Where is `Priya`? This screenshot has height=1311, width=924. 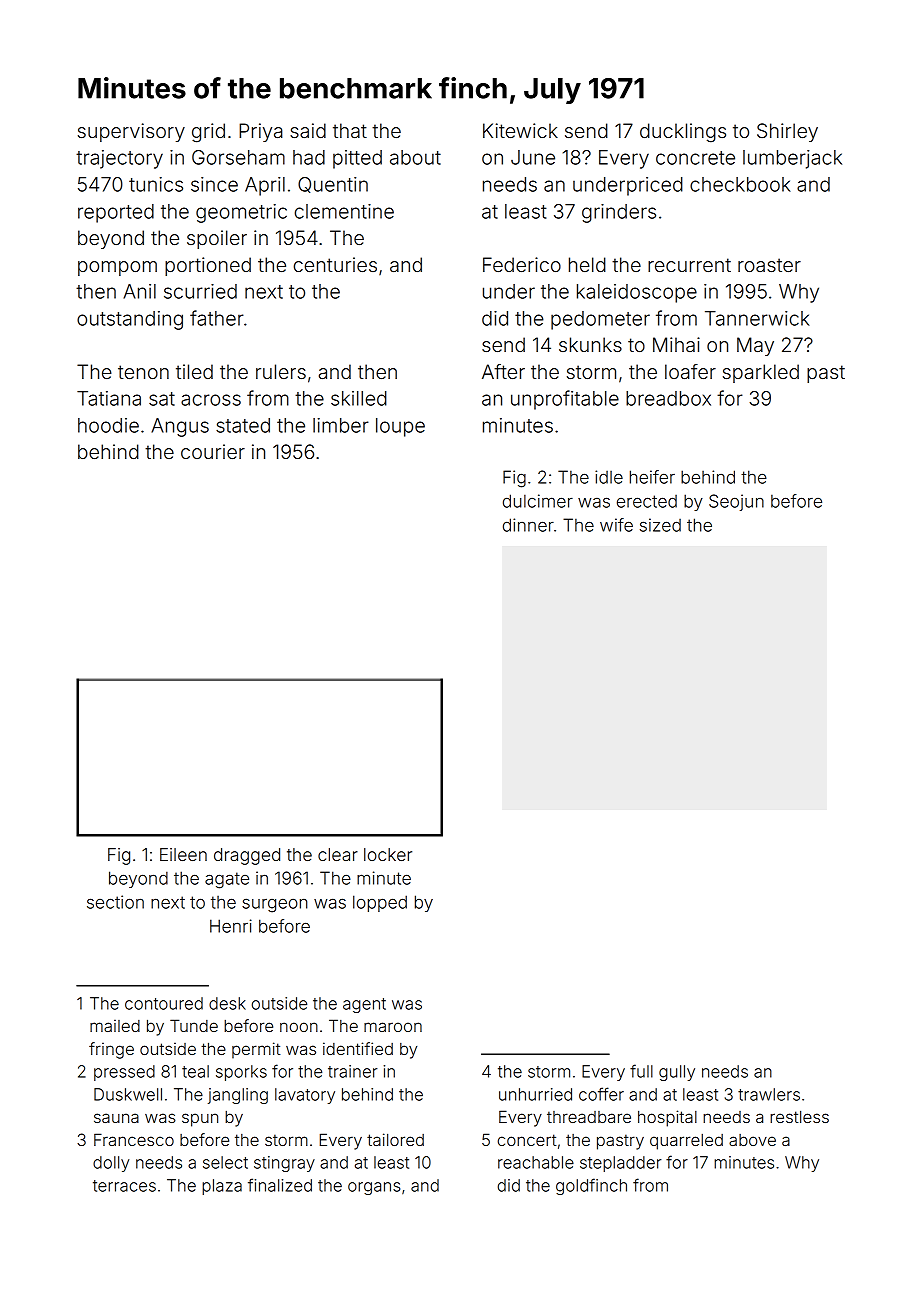 Priya is located at coordinates (261, 132).
